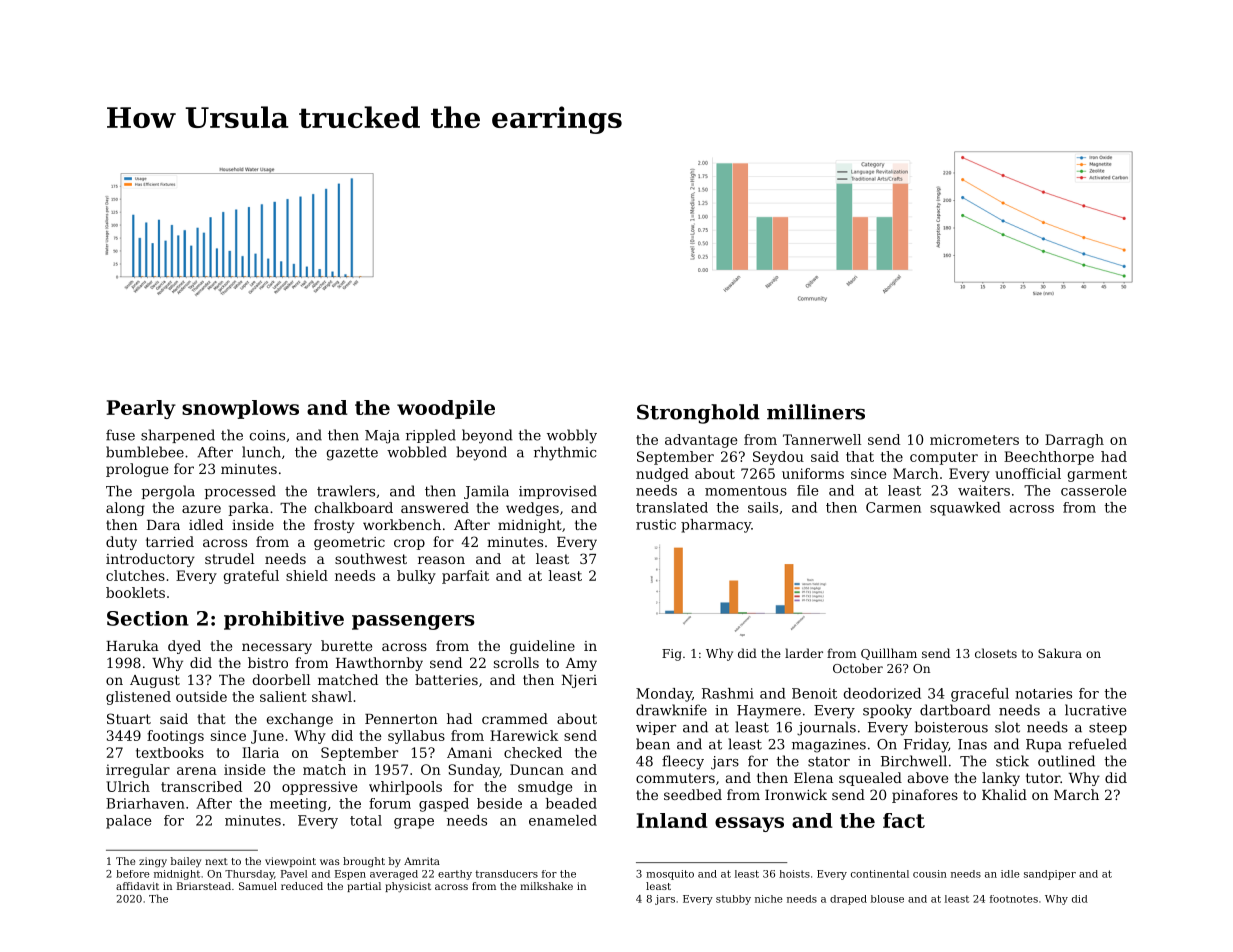 This page has width=1233, height=952. What do you see at coordinates (229, 558) in the page?
I see `strudel` at bounding box center [229, 558].
